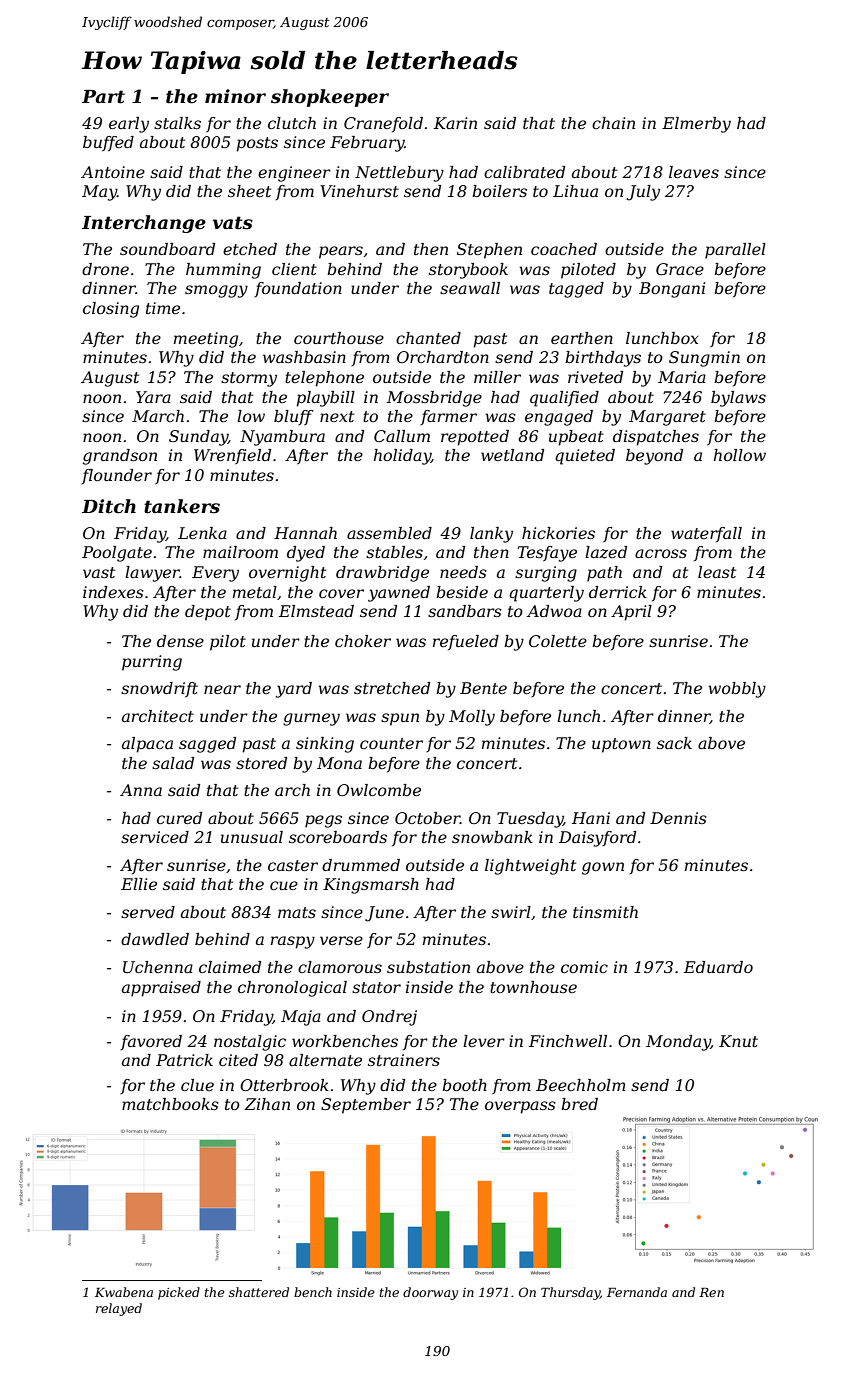 The image size is (849, 1400). Describe the element at coordinates (129, 125) in the screenshot. I see `early` at that location.
